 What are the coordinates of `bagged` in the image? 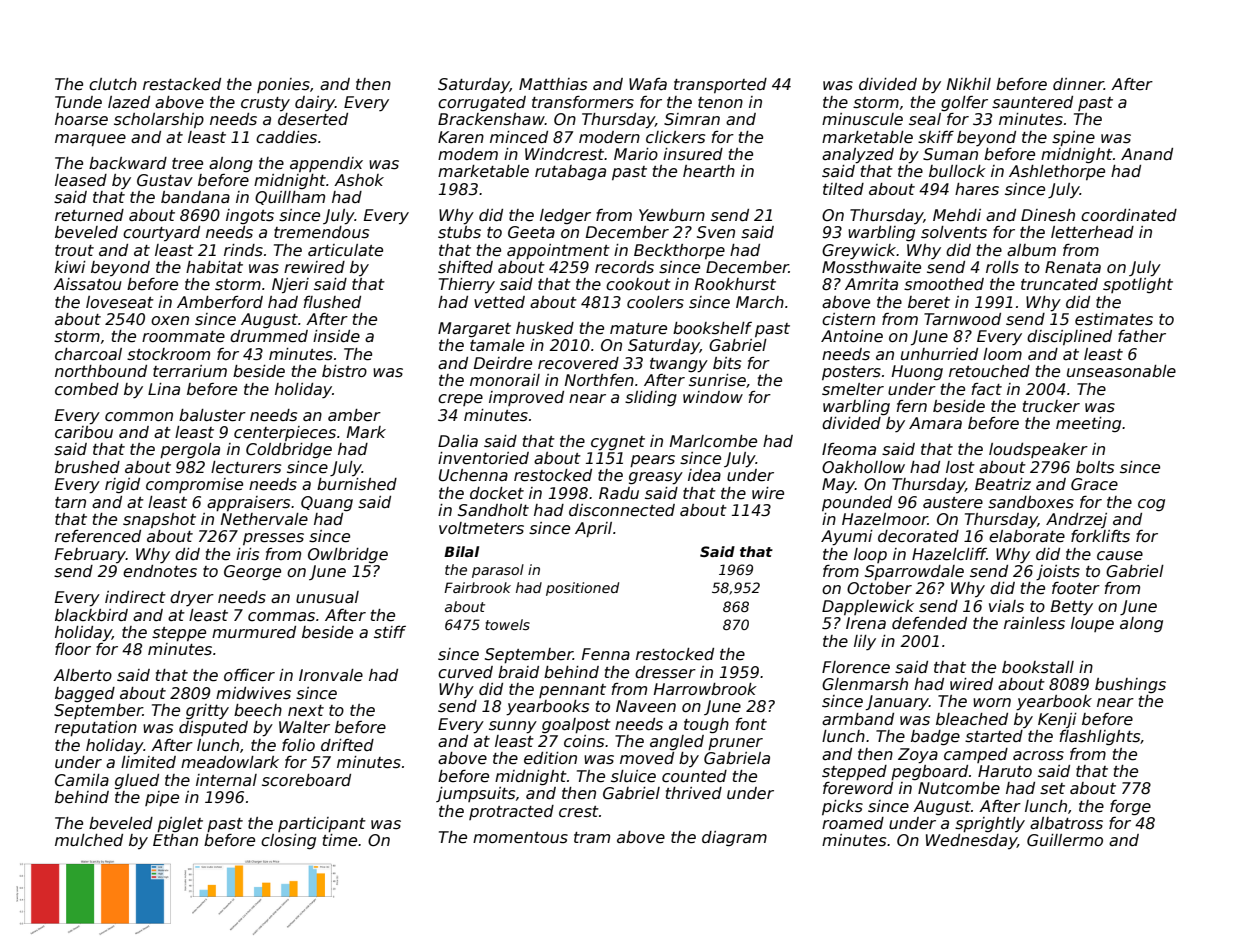 It's located at (85, 694).
